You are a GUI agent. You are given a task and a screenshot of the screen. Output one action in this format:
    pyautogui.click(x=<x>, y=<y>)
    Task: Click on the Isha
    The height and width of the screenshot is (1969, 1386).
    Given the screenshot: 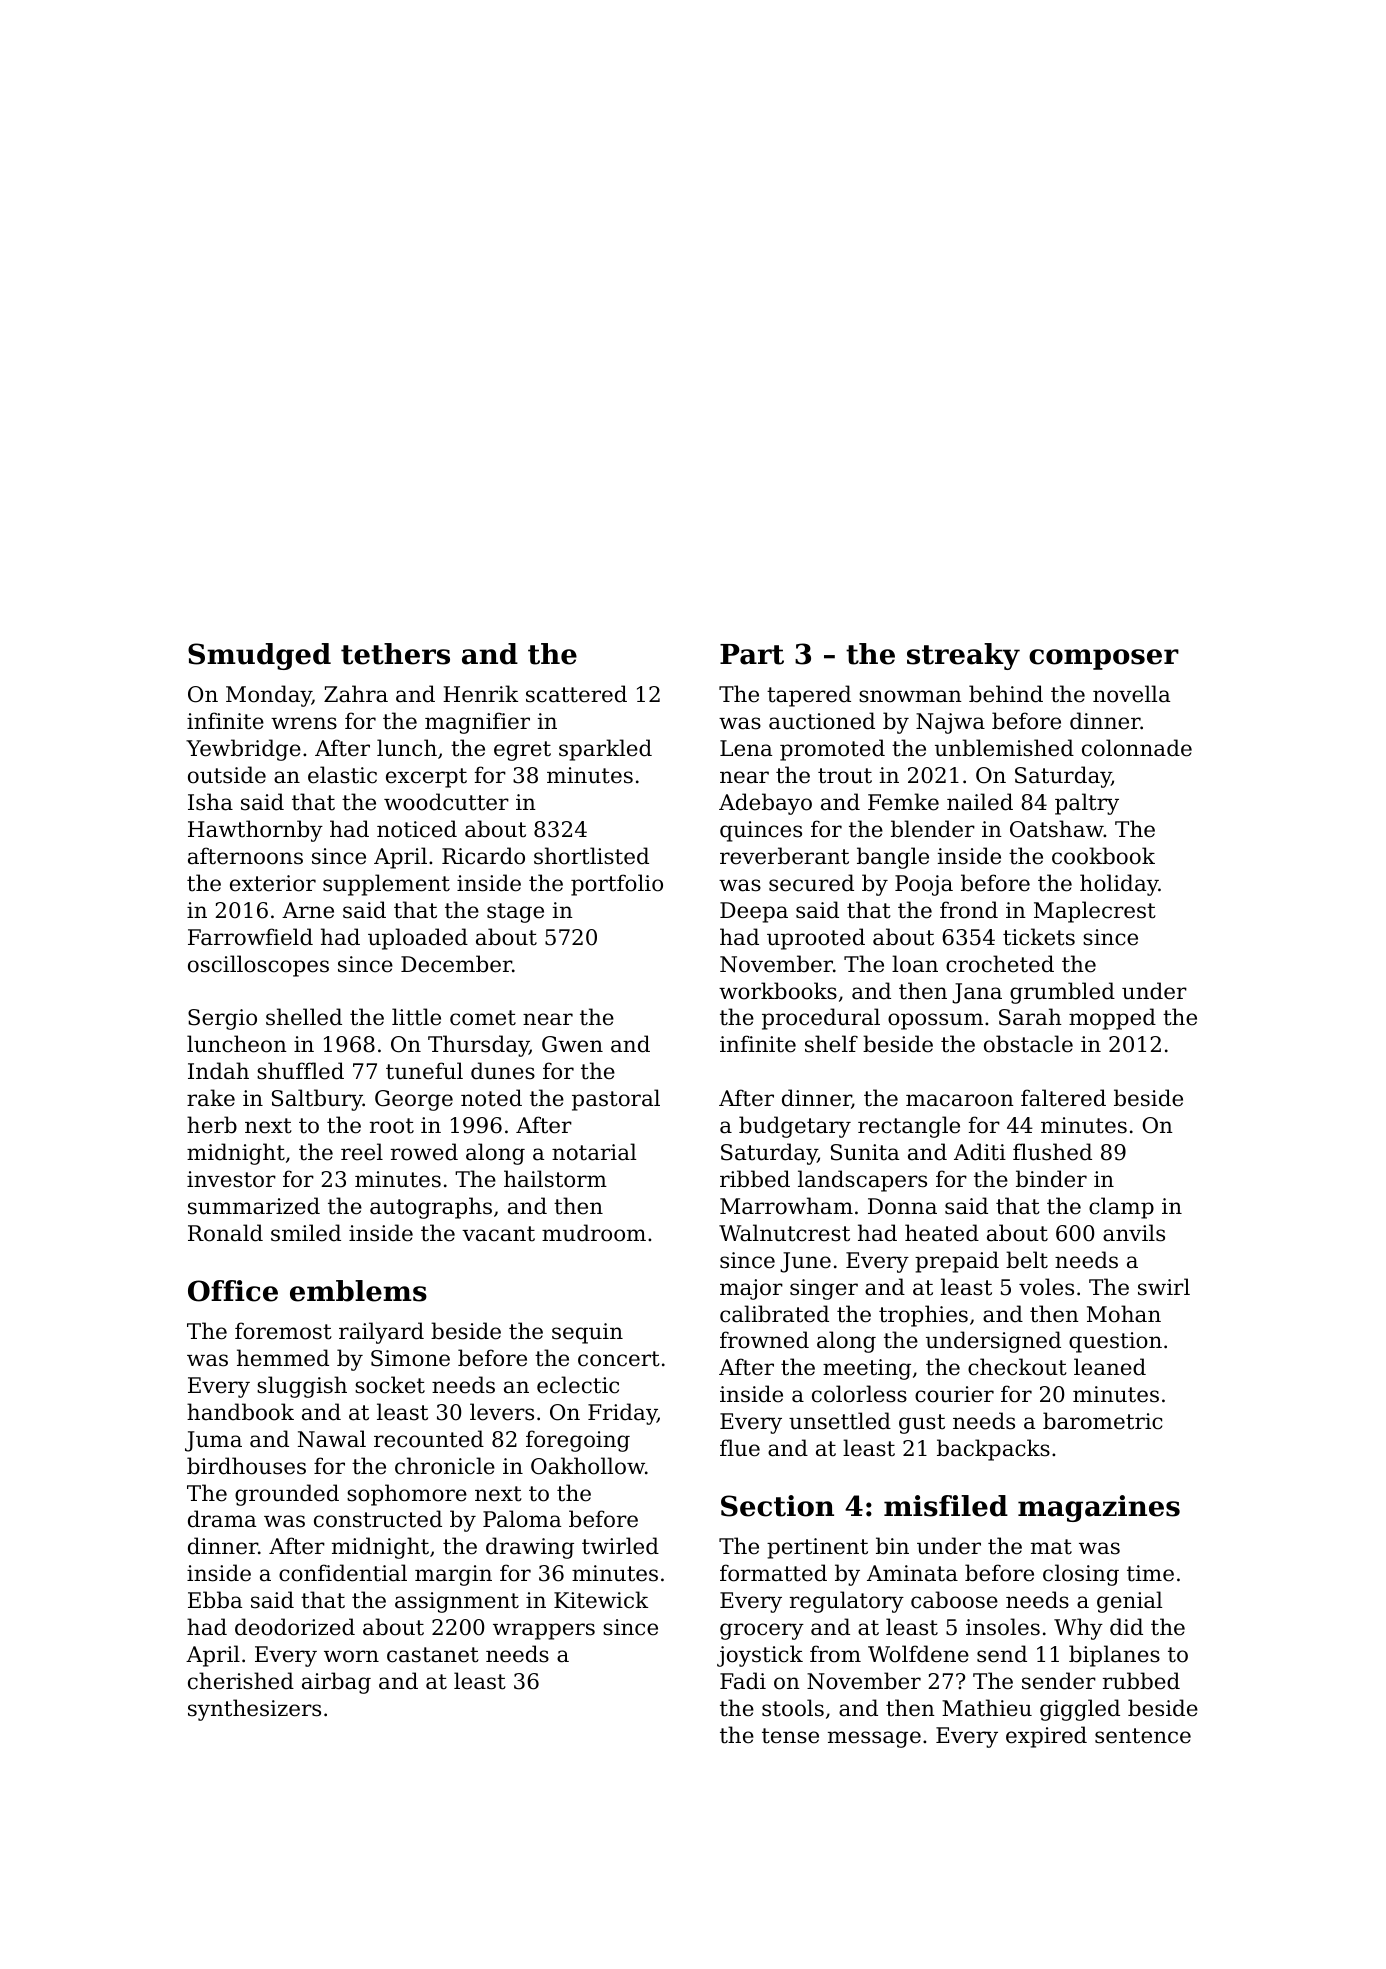 What is the action you would take?
    pyautogui.click(x=210, y=802)
